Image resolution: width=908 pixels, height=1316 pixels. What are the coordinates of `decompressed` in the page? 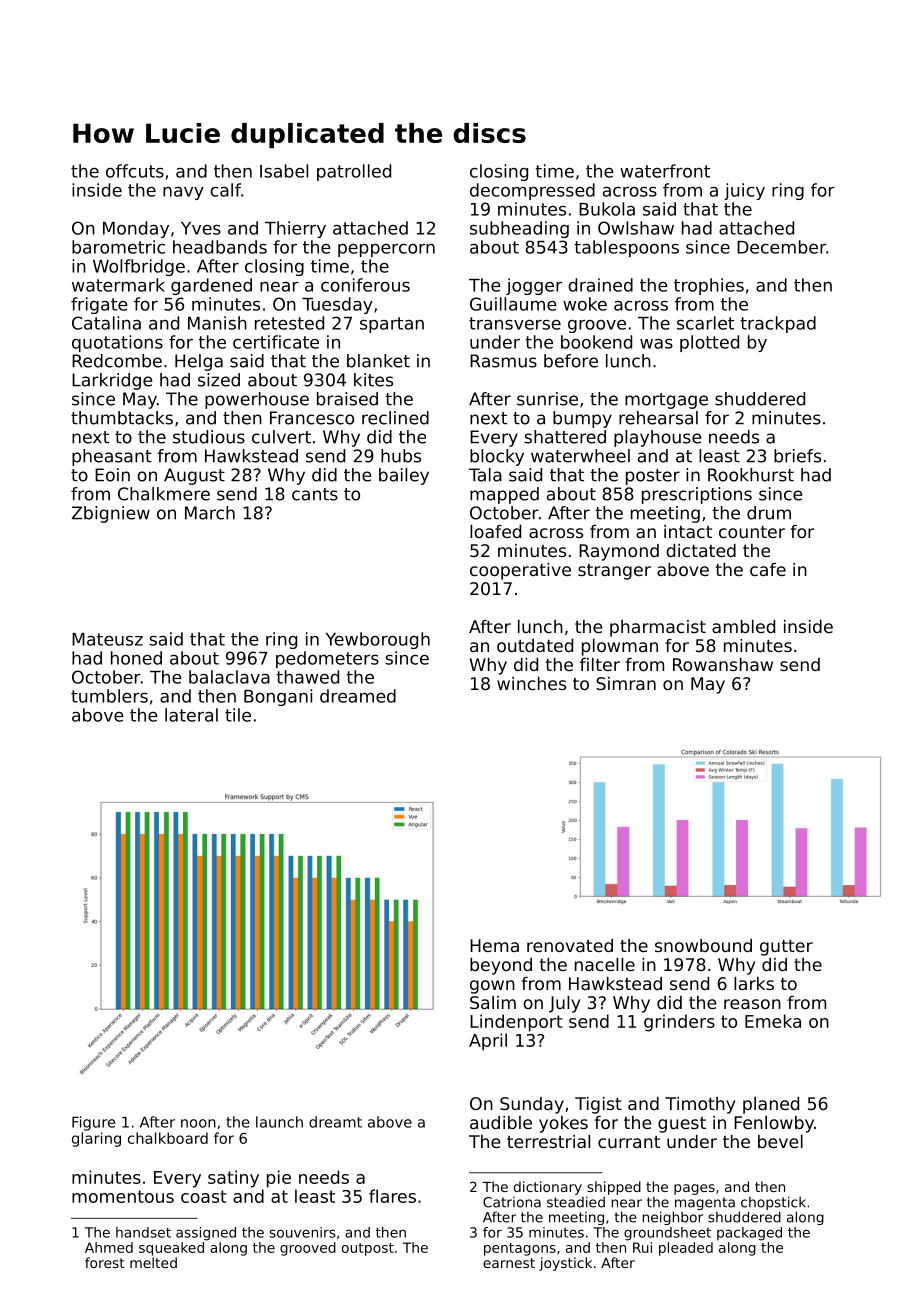 It's located at (532, 191).
